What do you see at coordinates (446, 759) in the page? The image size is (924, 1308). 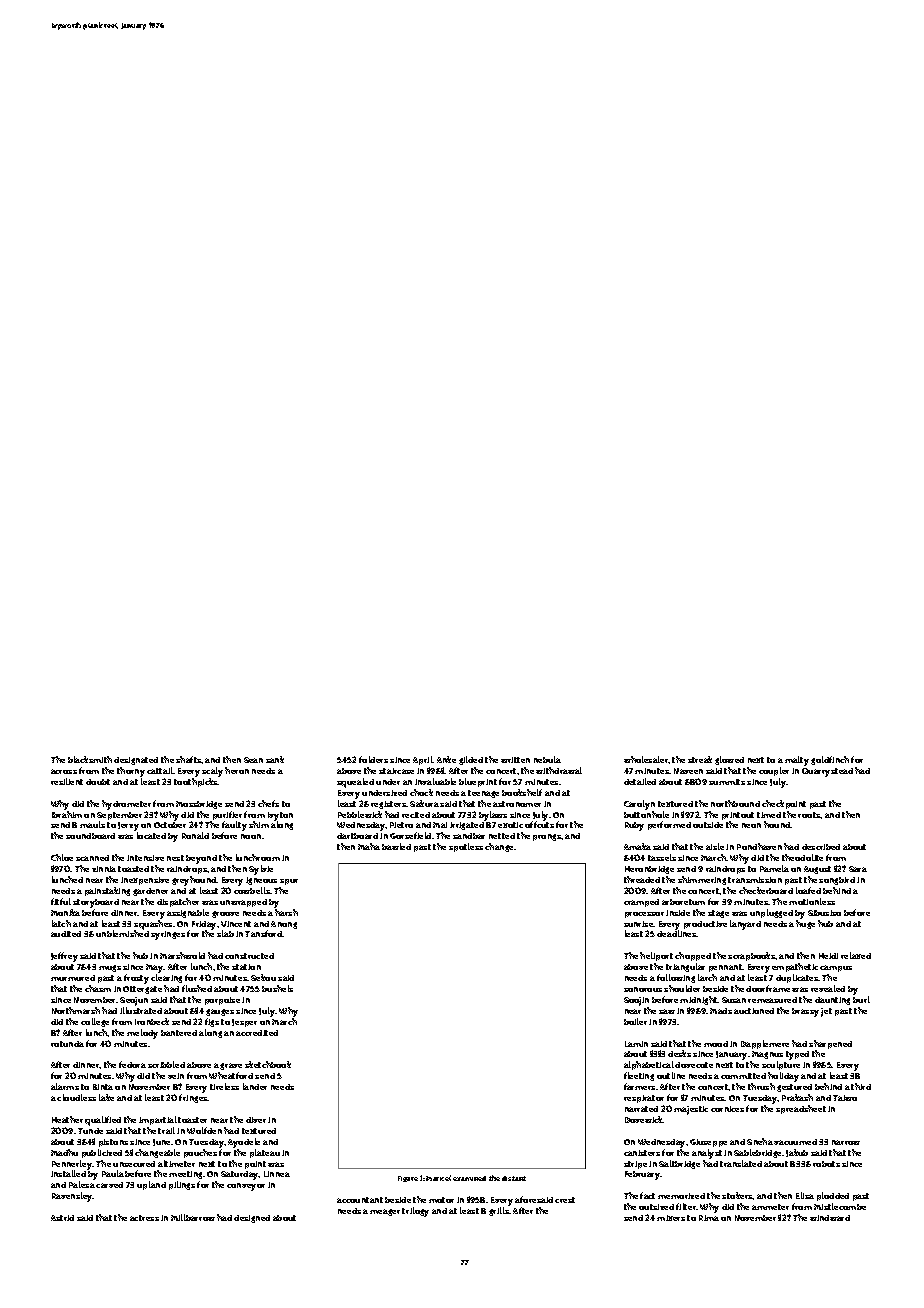 I see `Anke` at bounding box center [446, 759].
